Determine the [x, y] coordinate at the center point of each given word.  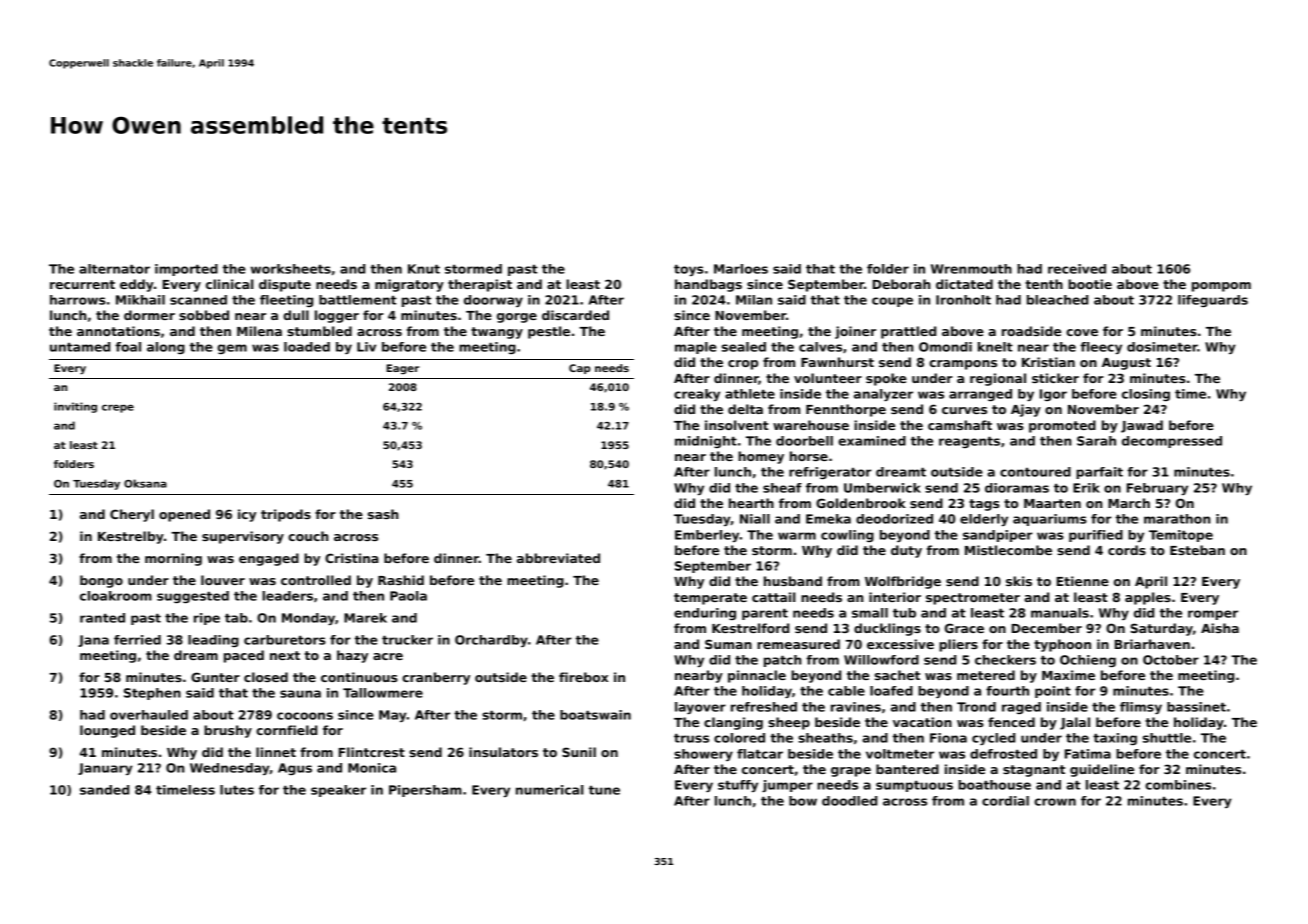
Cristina [352, 558]
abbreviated [558, 558]
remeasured [798, 644]
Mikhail [140, 300]
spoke [886, 379]
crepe [118, 408]
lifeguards [1213, 301]
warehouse [811, 425]
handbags [708, 285]
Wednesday [230, 769]
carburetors [285, 640]
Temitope [1181, 536]
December [1047, 628]
